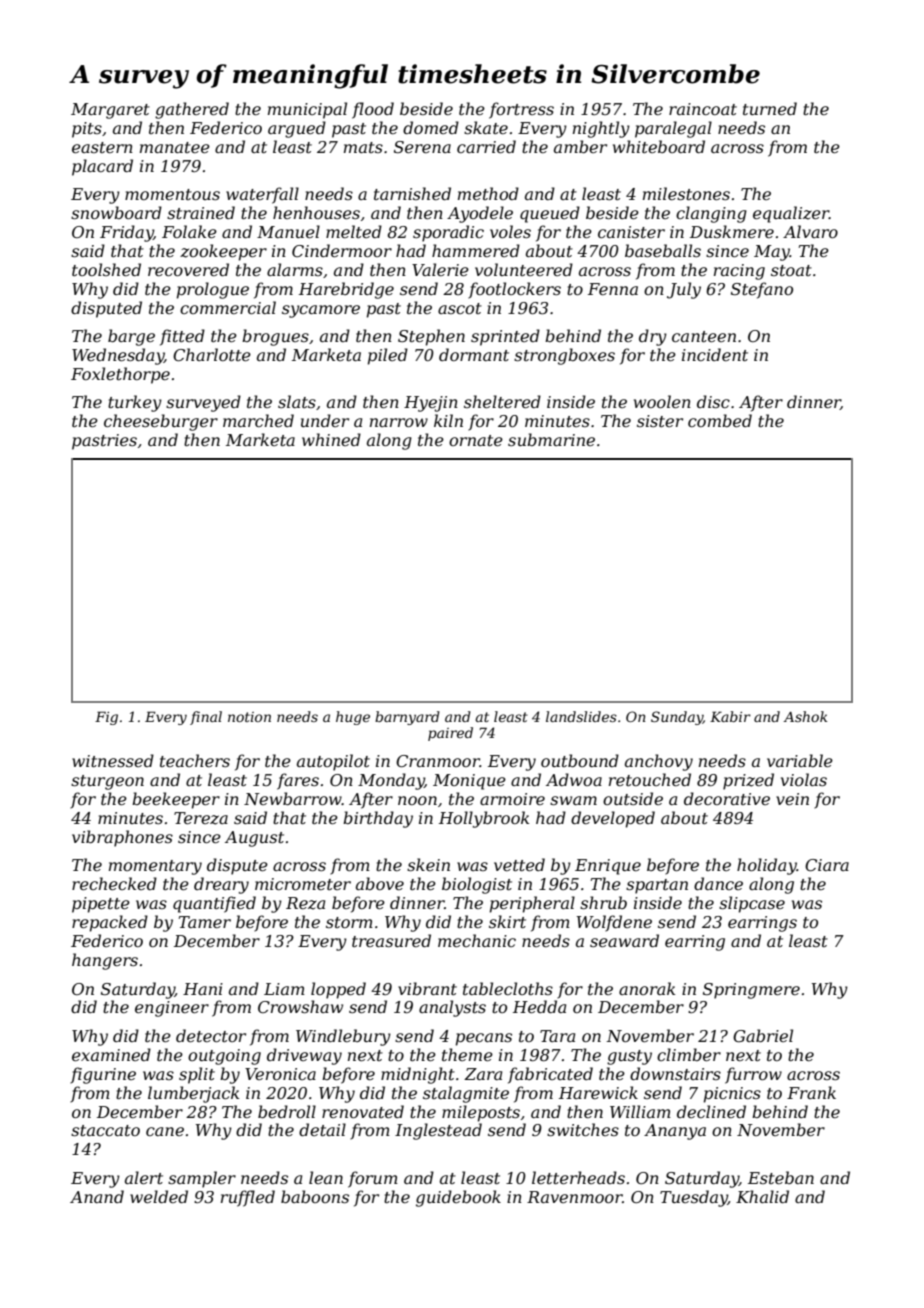 This document has height=1308, width=924. Describe the element at coordinates (677, 718) in the document. I see `Sunday` at that location.
